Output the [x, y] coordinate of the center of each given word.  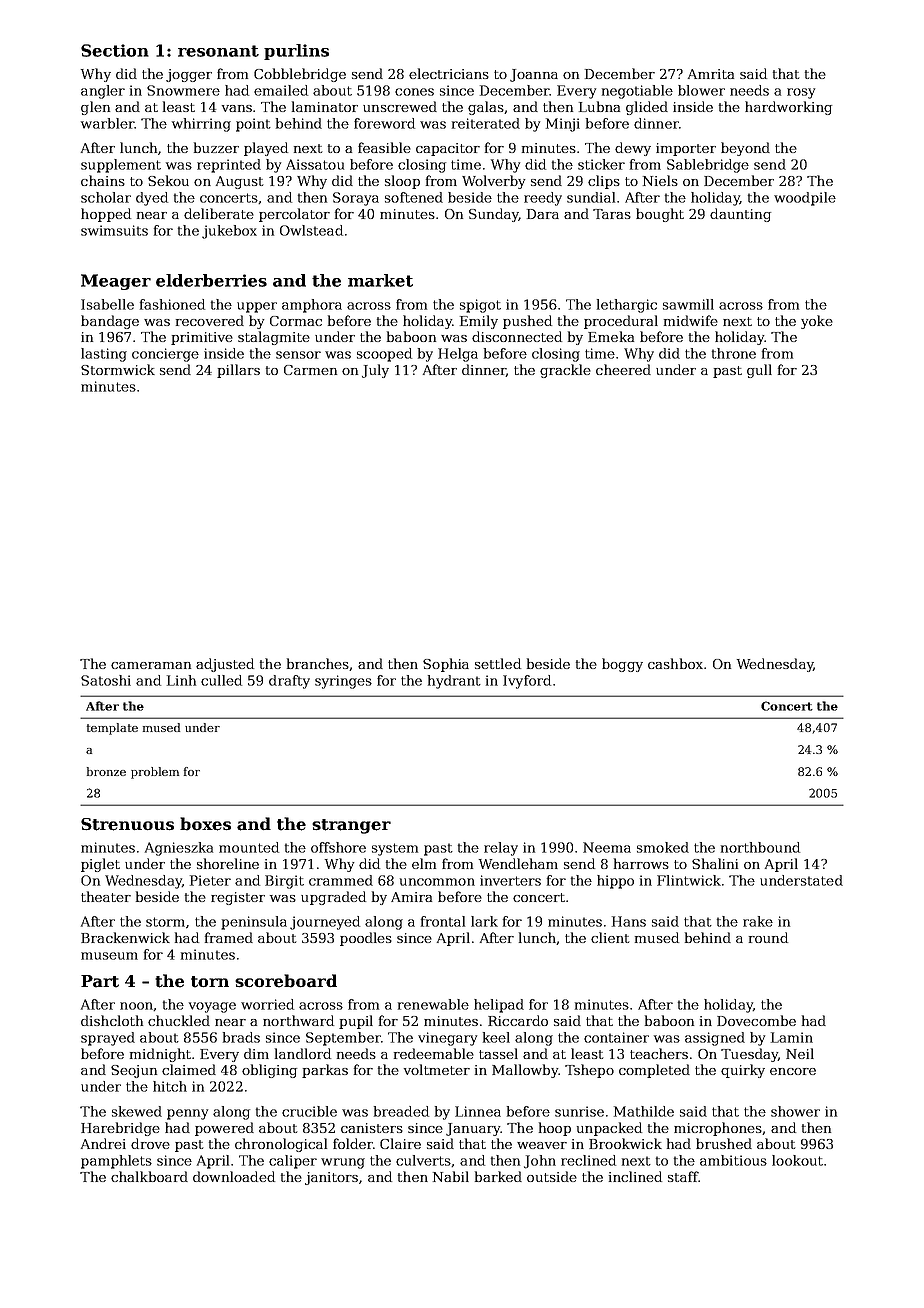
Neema [607, 847]
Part [100, 981]
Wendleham [518, 863]
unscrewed [400, 106]
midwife [691, 320]
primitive [202, 338]
